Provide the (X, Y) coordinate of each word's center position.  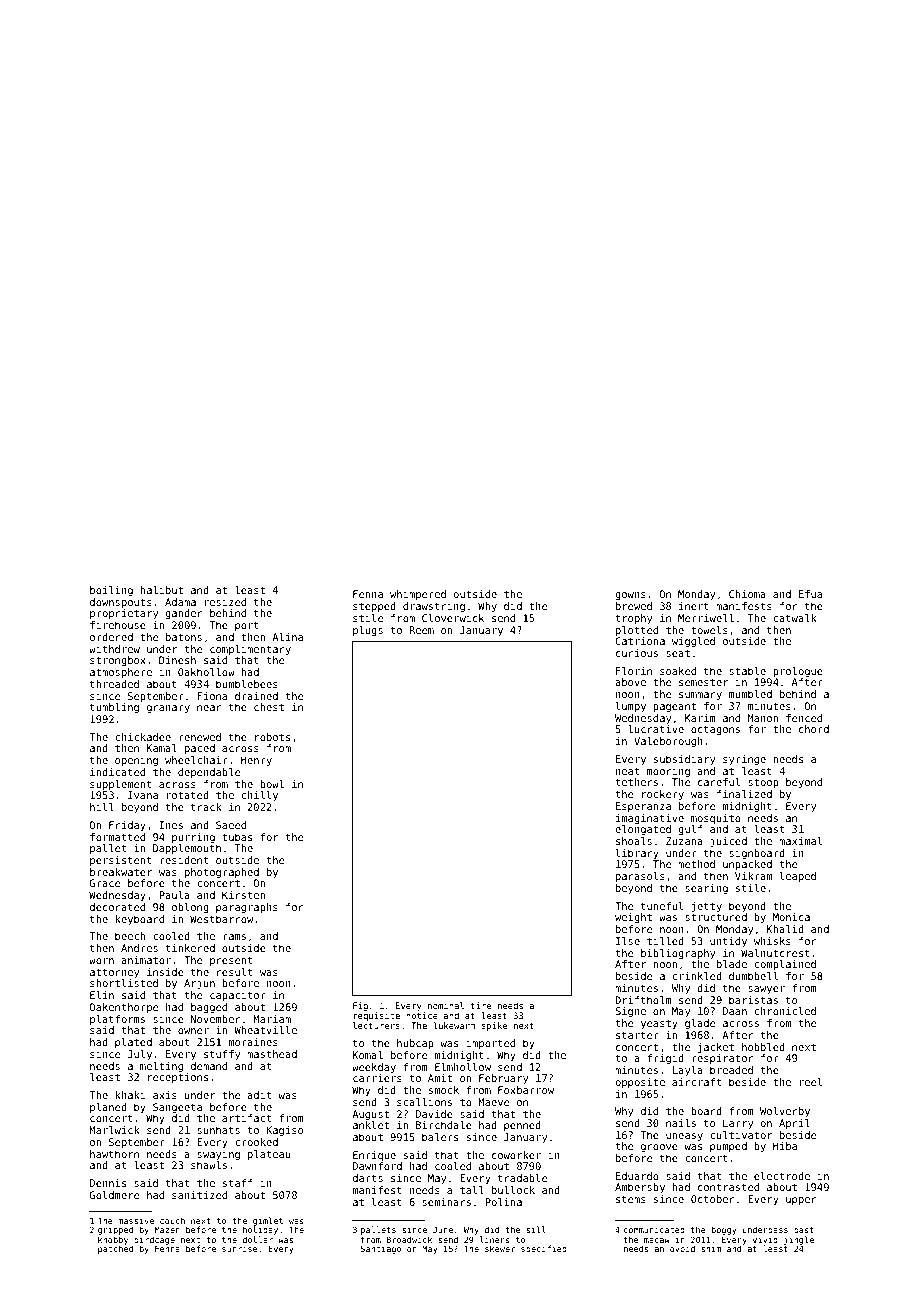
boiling (111, 591)
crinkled (697, 976)
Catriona (640, 641)
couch (172, 1220)
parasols (640, 877)
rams (234, 937)
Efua (810, 594)
